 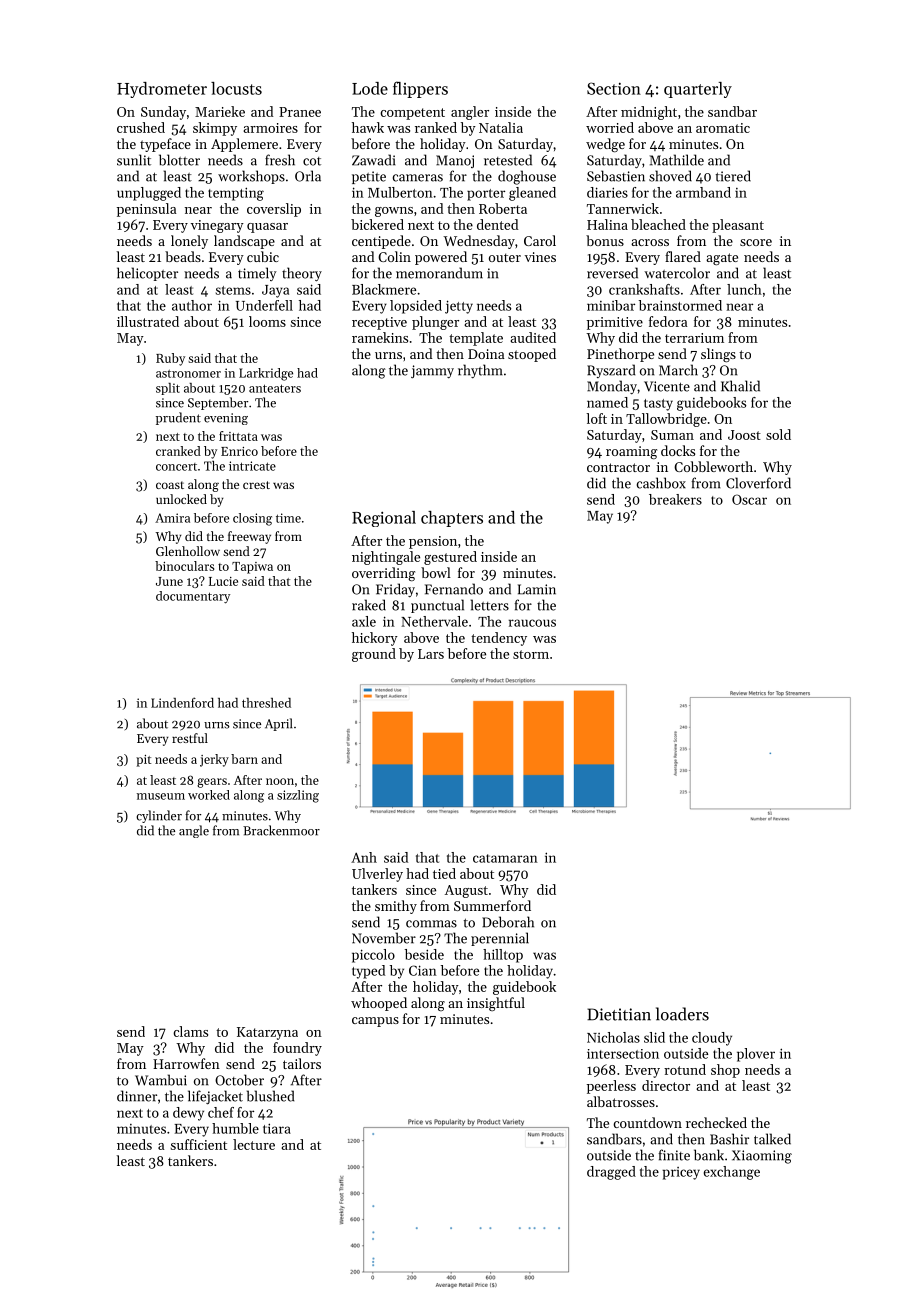 I want to click on quarterly, so click(x=698, y=90).
